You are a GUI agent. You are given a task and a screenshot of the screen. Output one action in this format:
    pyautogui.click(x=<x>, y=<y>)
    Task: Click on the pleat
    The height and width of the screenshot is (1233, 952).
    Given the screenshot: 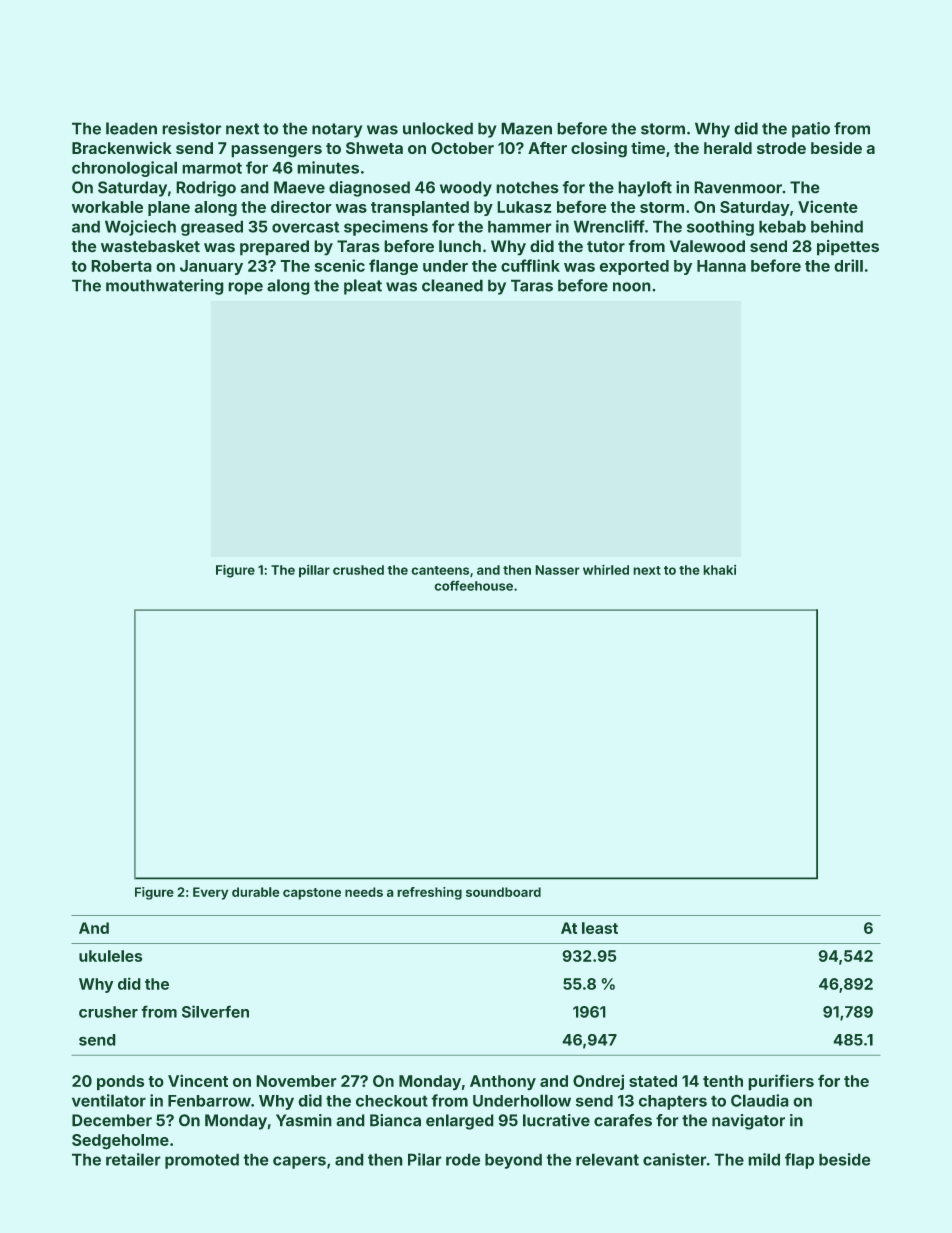 What is the action you would take?
    pyautogui.click(x=363, y=287)
